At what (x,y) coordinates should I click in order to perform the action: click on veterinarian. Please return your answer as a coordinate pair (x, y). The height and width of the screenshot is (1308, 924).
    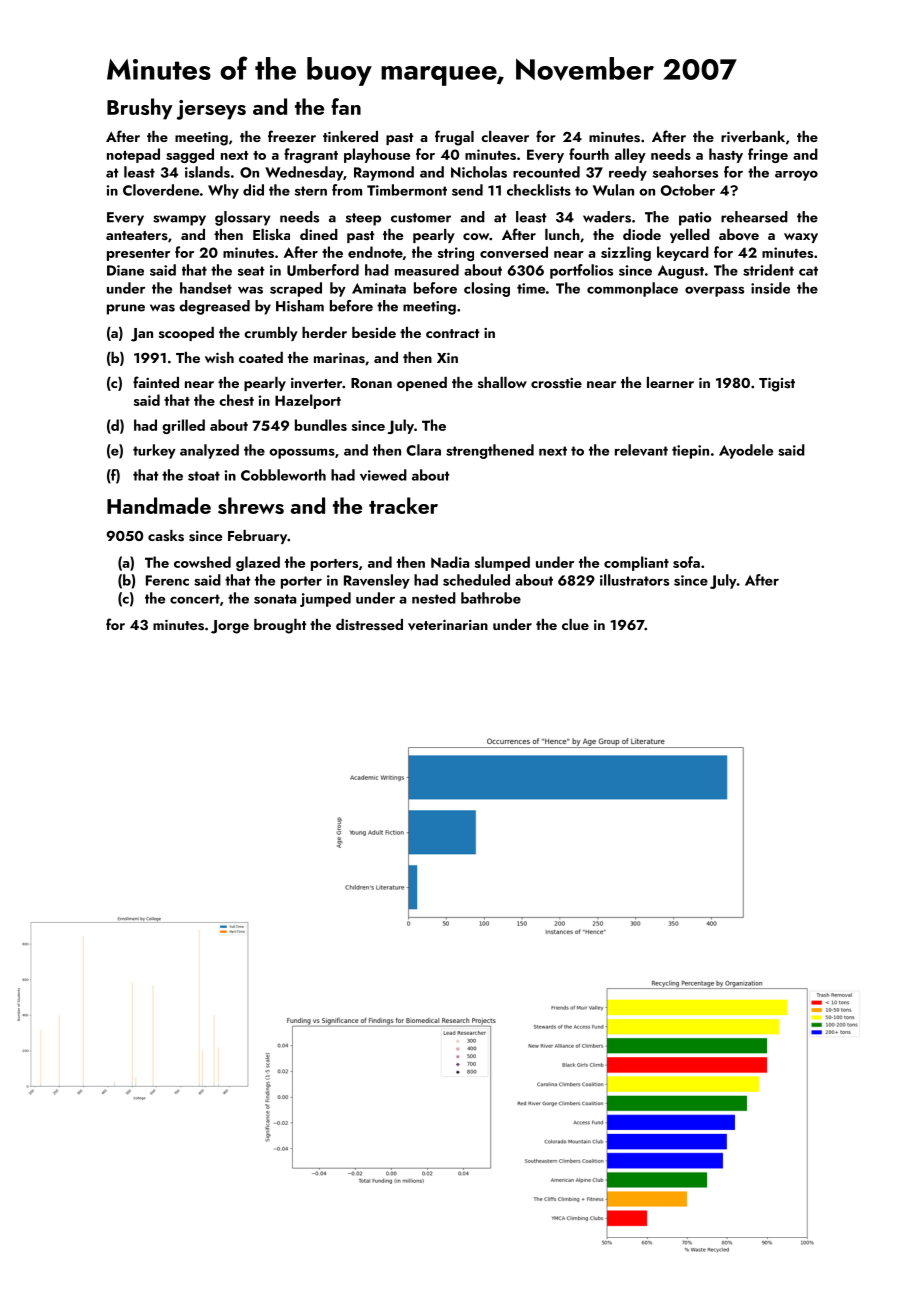
    Looking at the image, I should click on (448, 625).
